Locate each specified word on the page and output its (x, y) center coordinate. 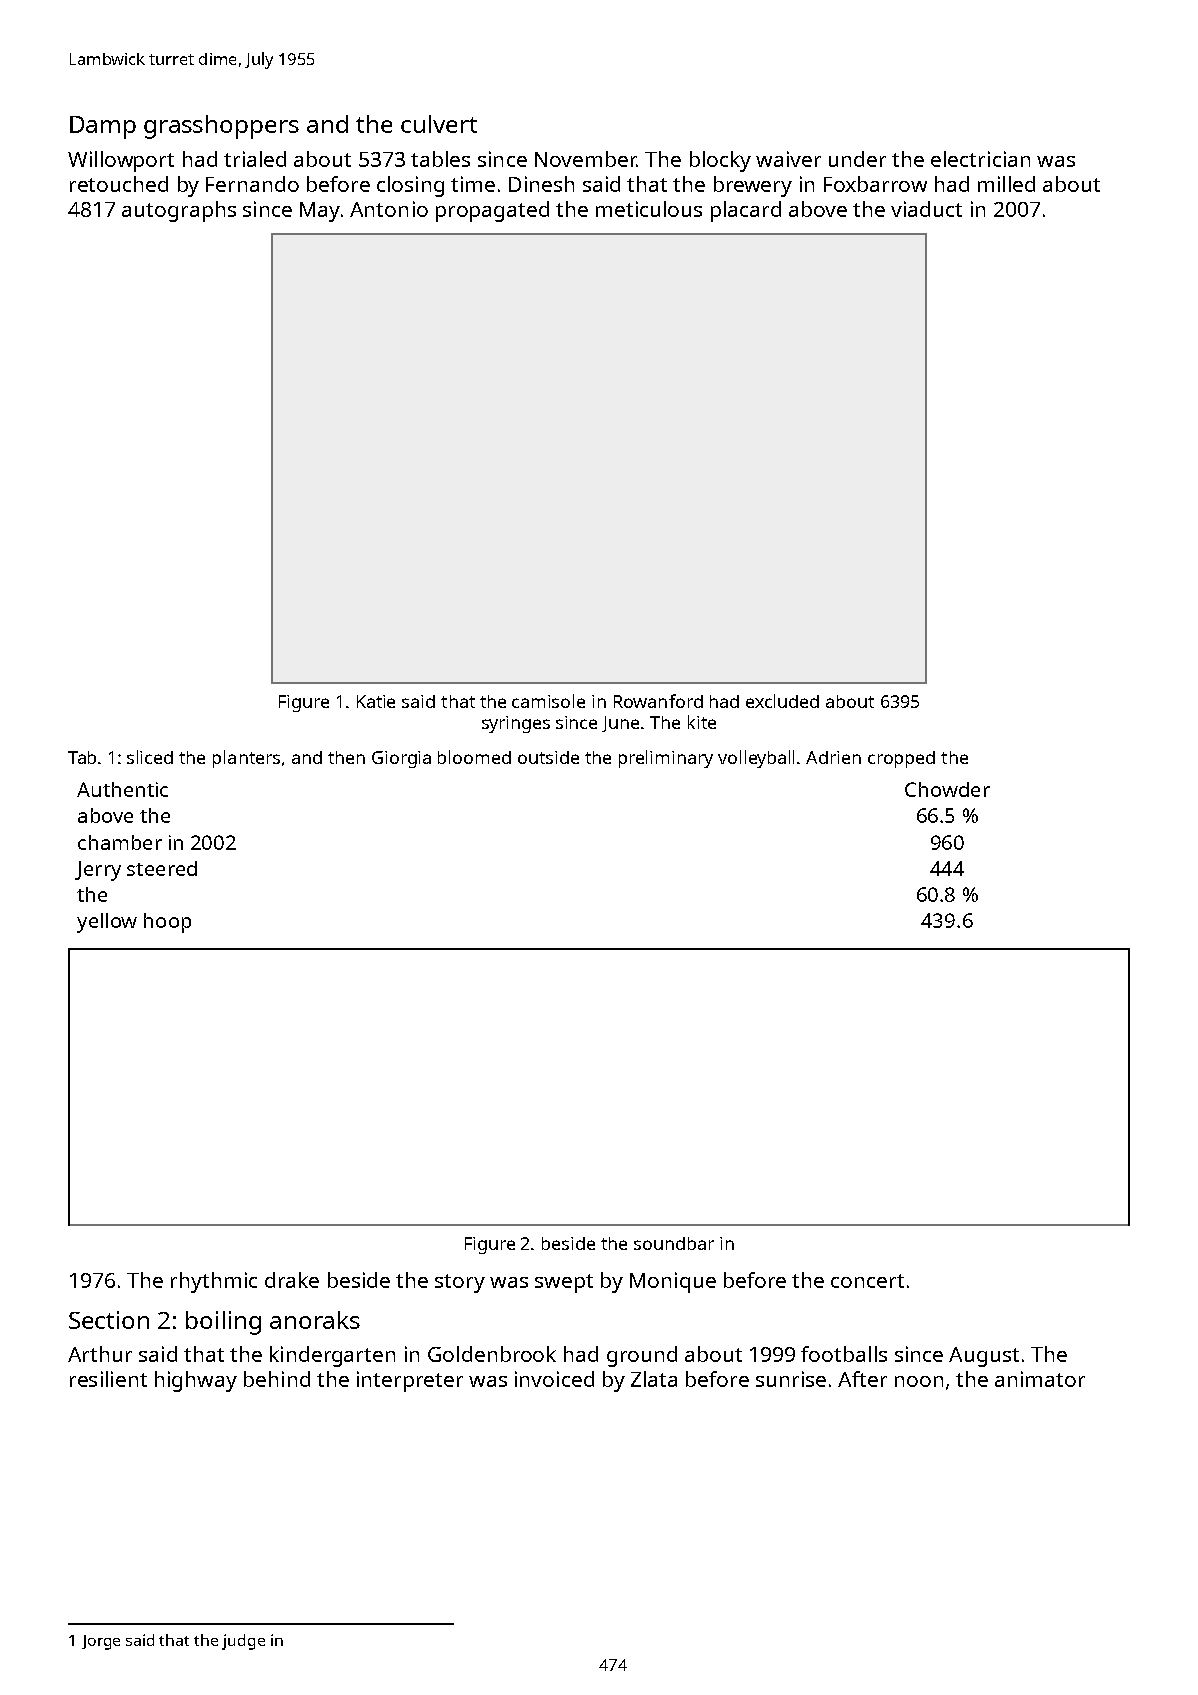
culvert (439, 124)
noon (919, 1381)
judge (243, 1642)
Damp (103, 127)
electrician (980, 159)
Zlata (654, 1379)
